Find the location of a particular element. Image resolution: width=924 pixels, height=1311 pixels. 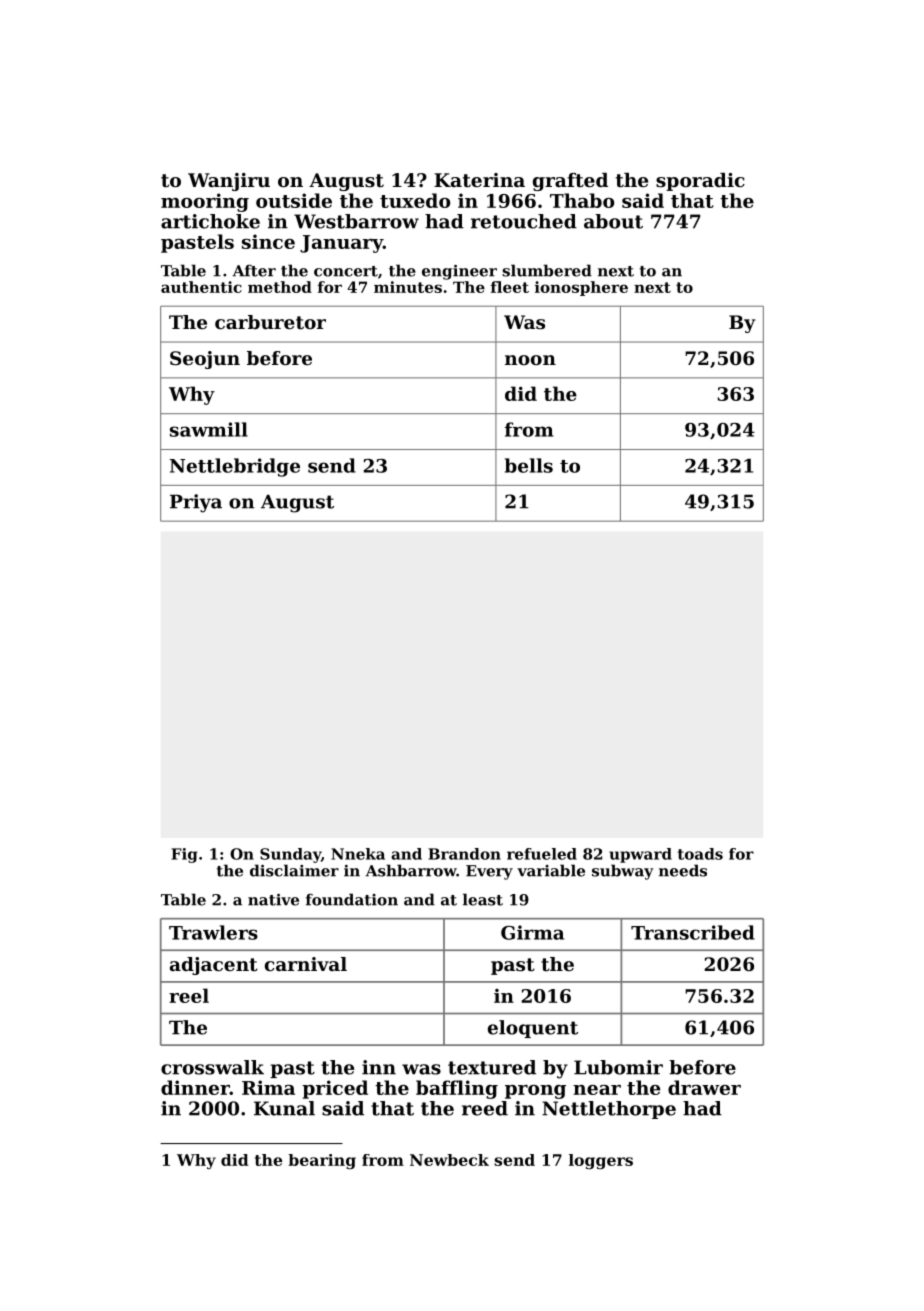

Priya is located at coordinates (196, 503).
